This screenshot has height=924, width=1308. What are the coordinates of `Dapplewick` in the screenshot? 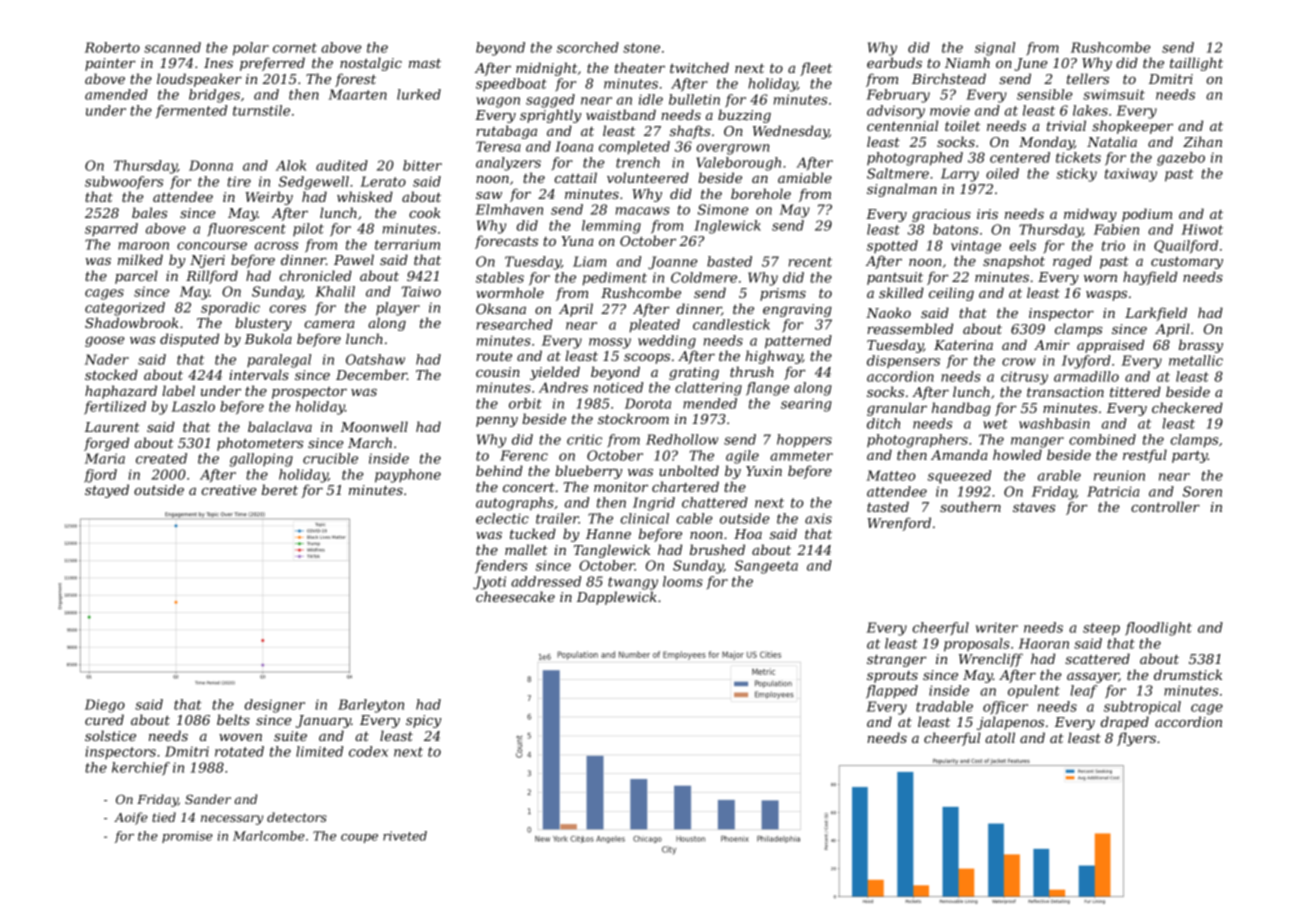 It's located at (617, 598).
